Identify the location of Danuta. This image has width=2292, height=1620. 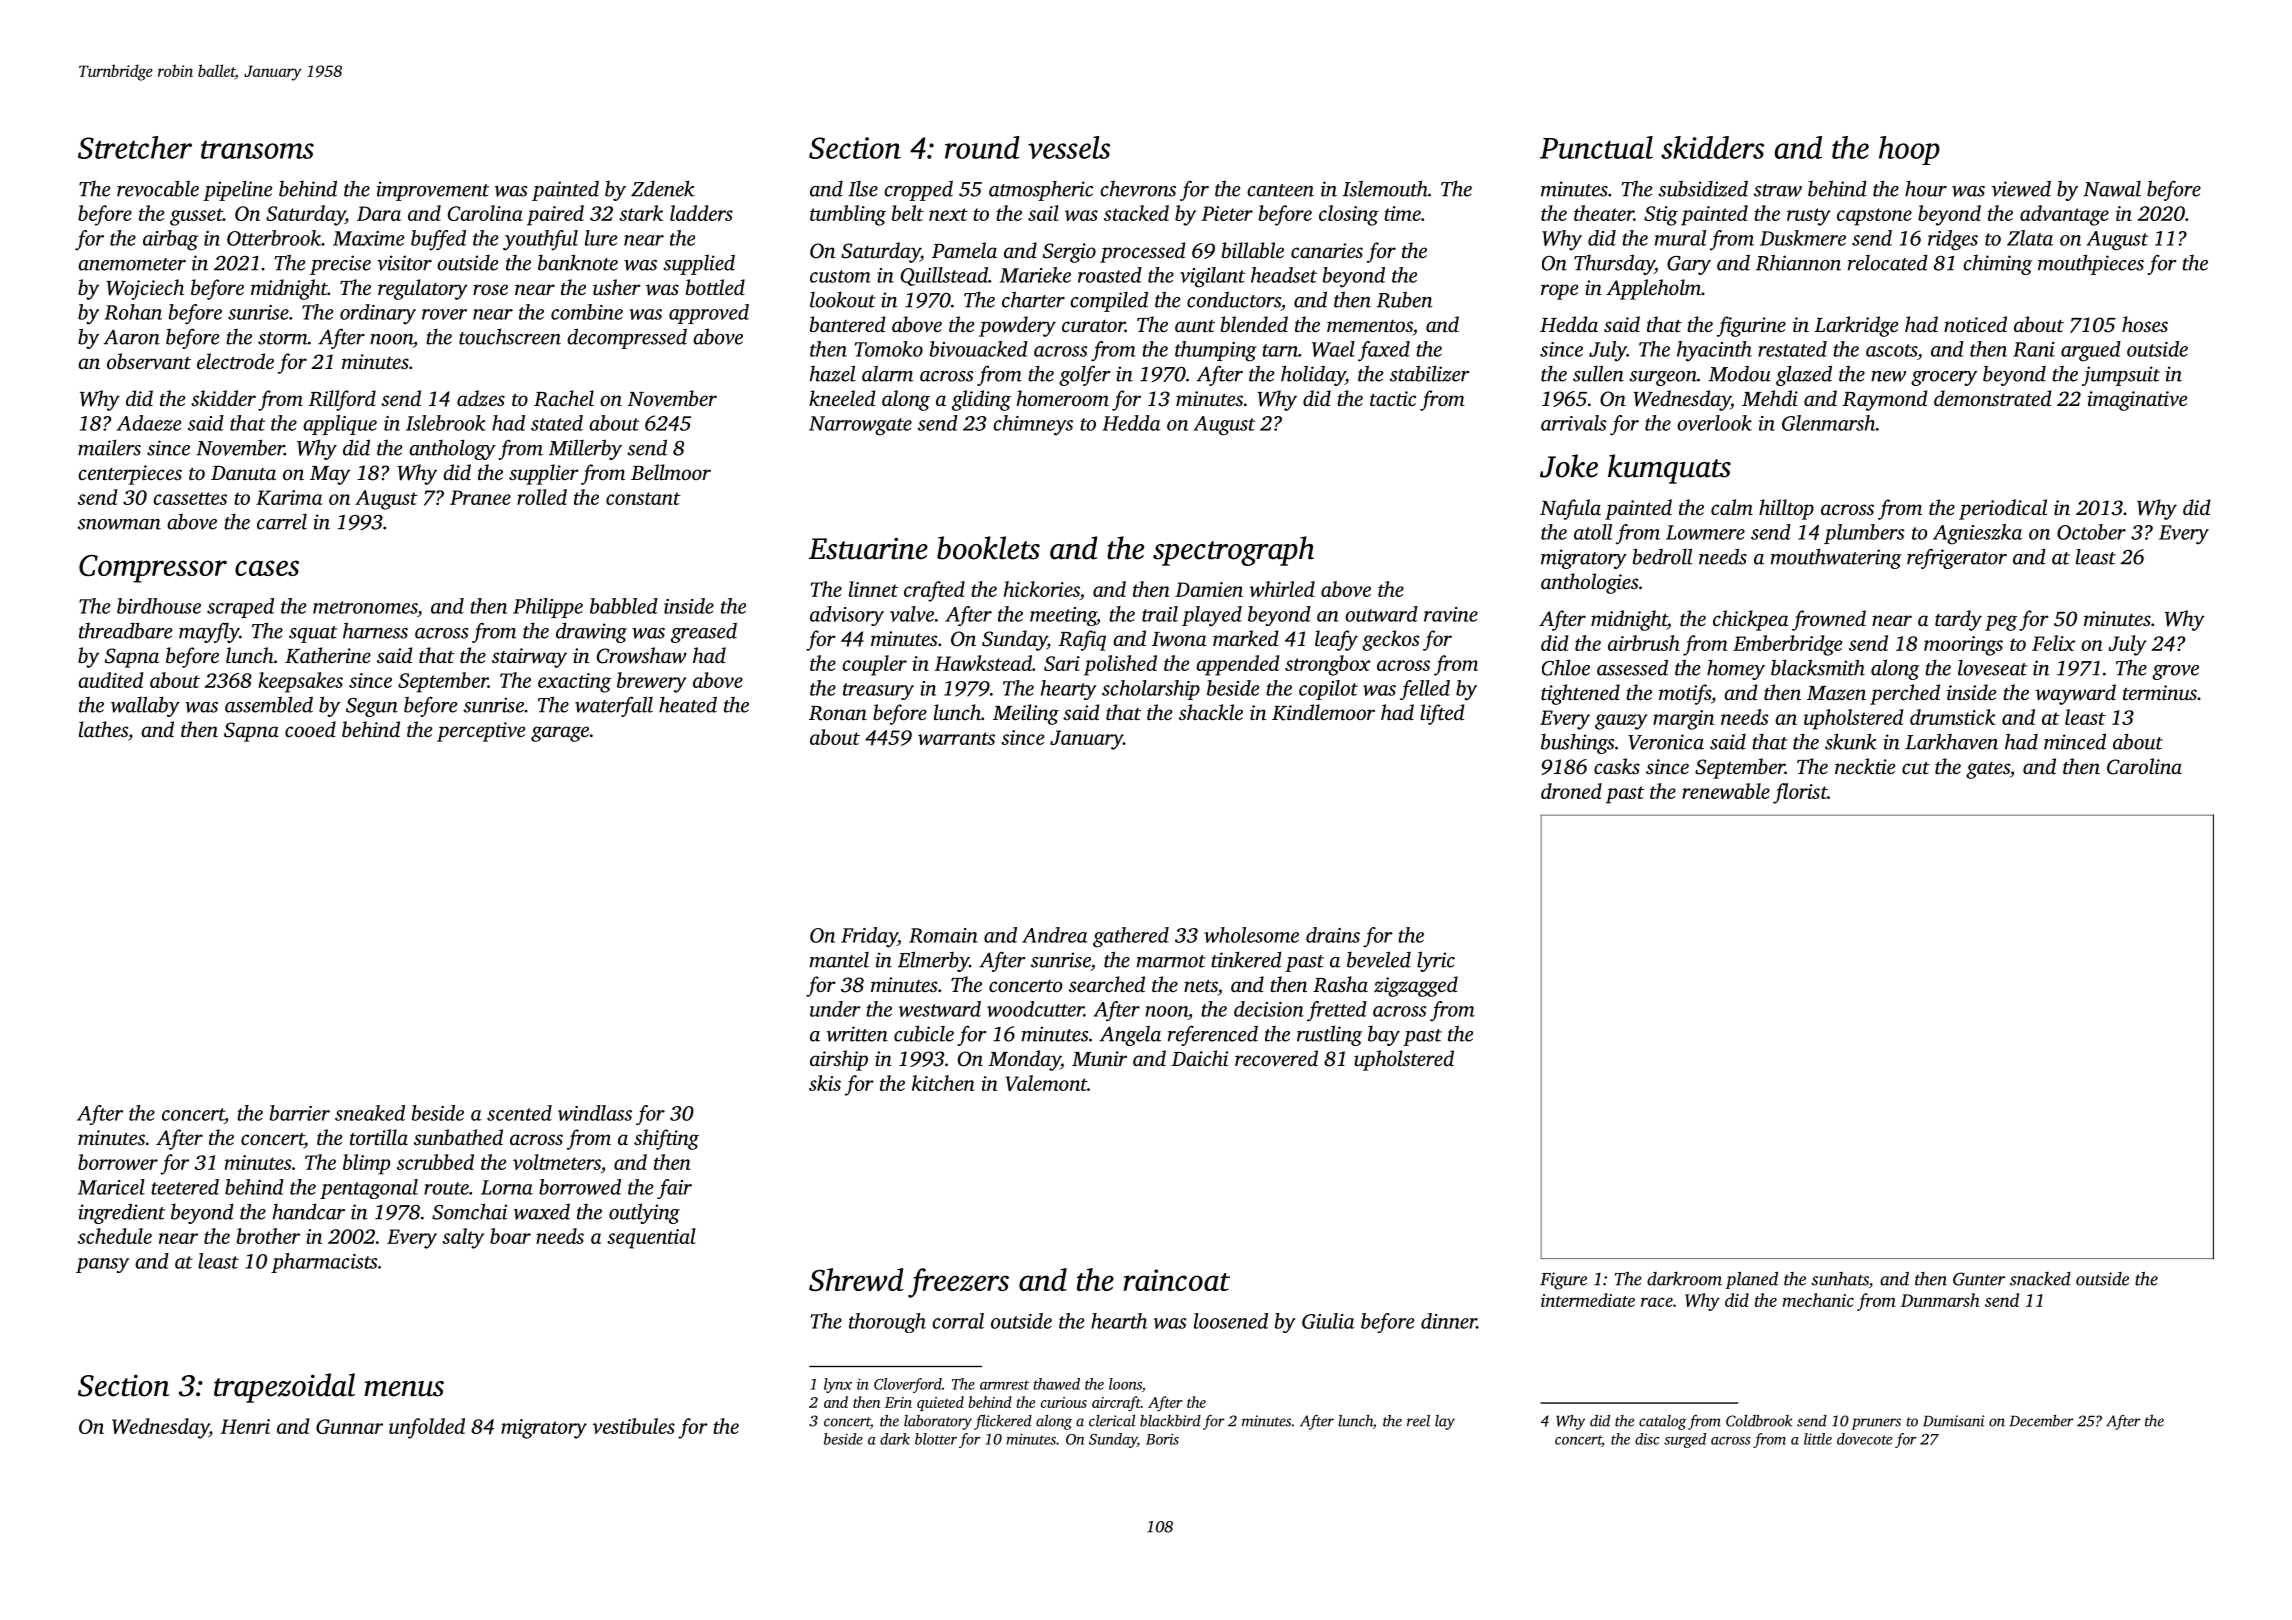
(243, 473).
